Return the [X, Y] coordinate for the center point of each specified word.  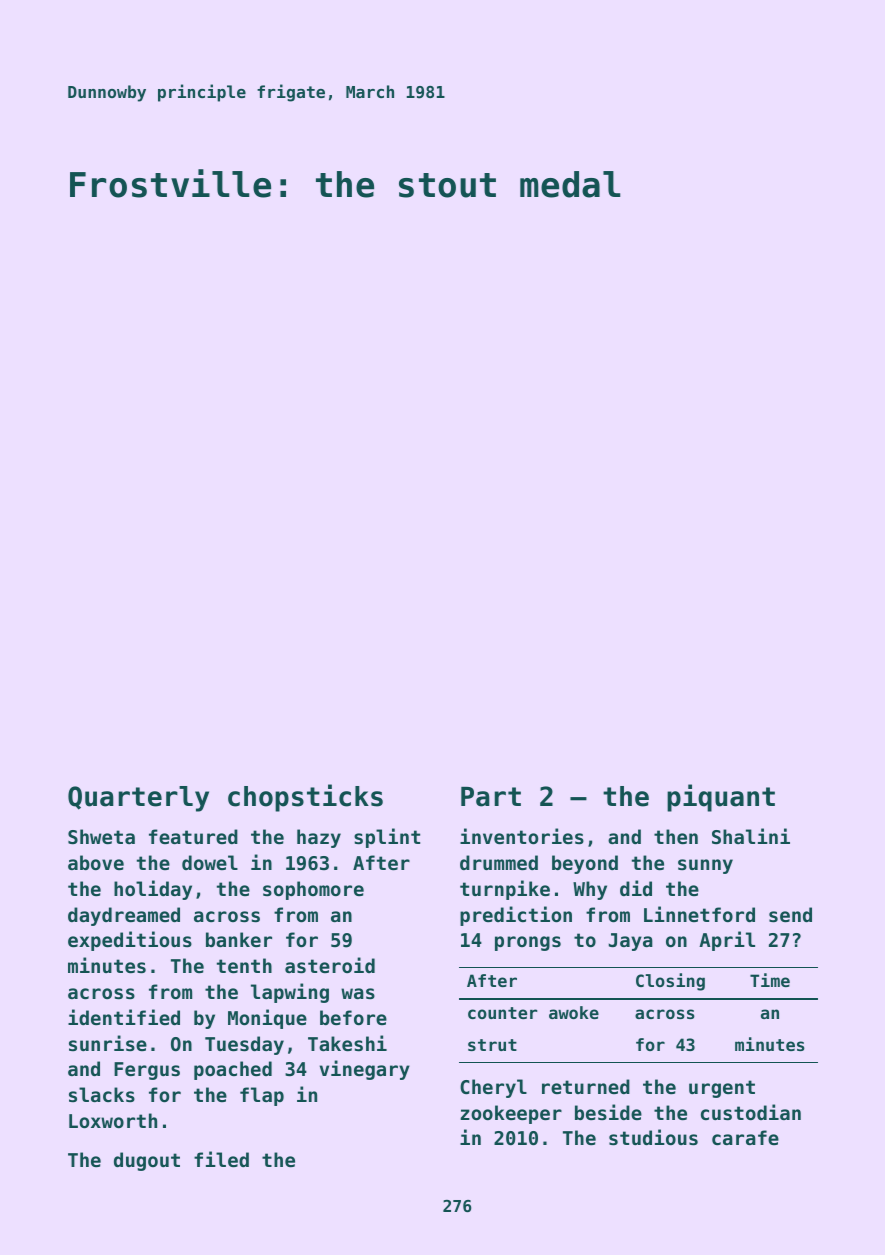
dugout [147, 1161]
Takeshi [347, 1043]
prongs [528, 943]
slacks [102, 1095]
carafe [745, 1137]
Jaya [631, 942]
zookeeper [511, 1114]
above [96, 862]
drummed [499, 862]
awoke [574, 1012]
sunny [705, 866]
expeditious [130, 941]
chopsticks [305, 798]
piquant [721, 798]
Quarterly [138, 799]
